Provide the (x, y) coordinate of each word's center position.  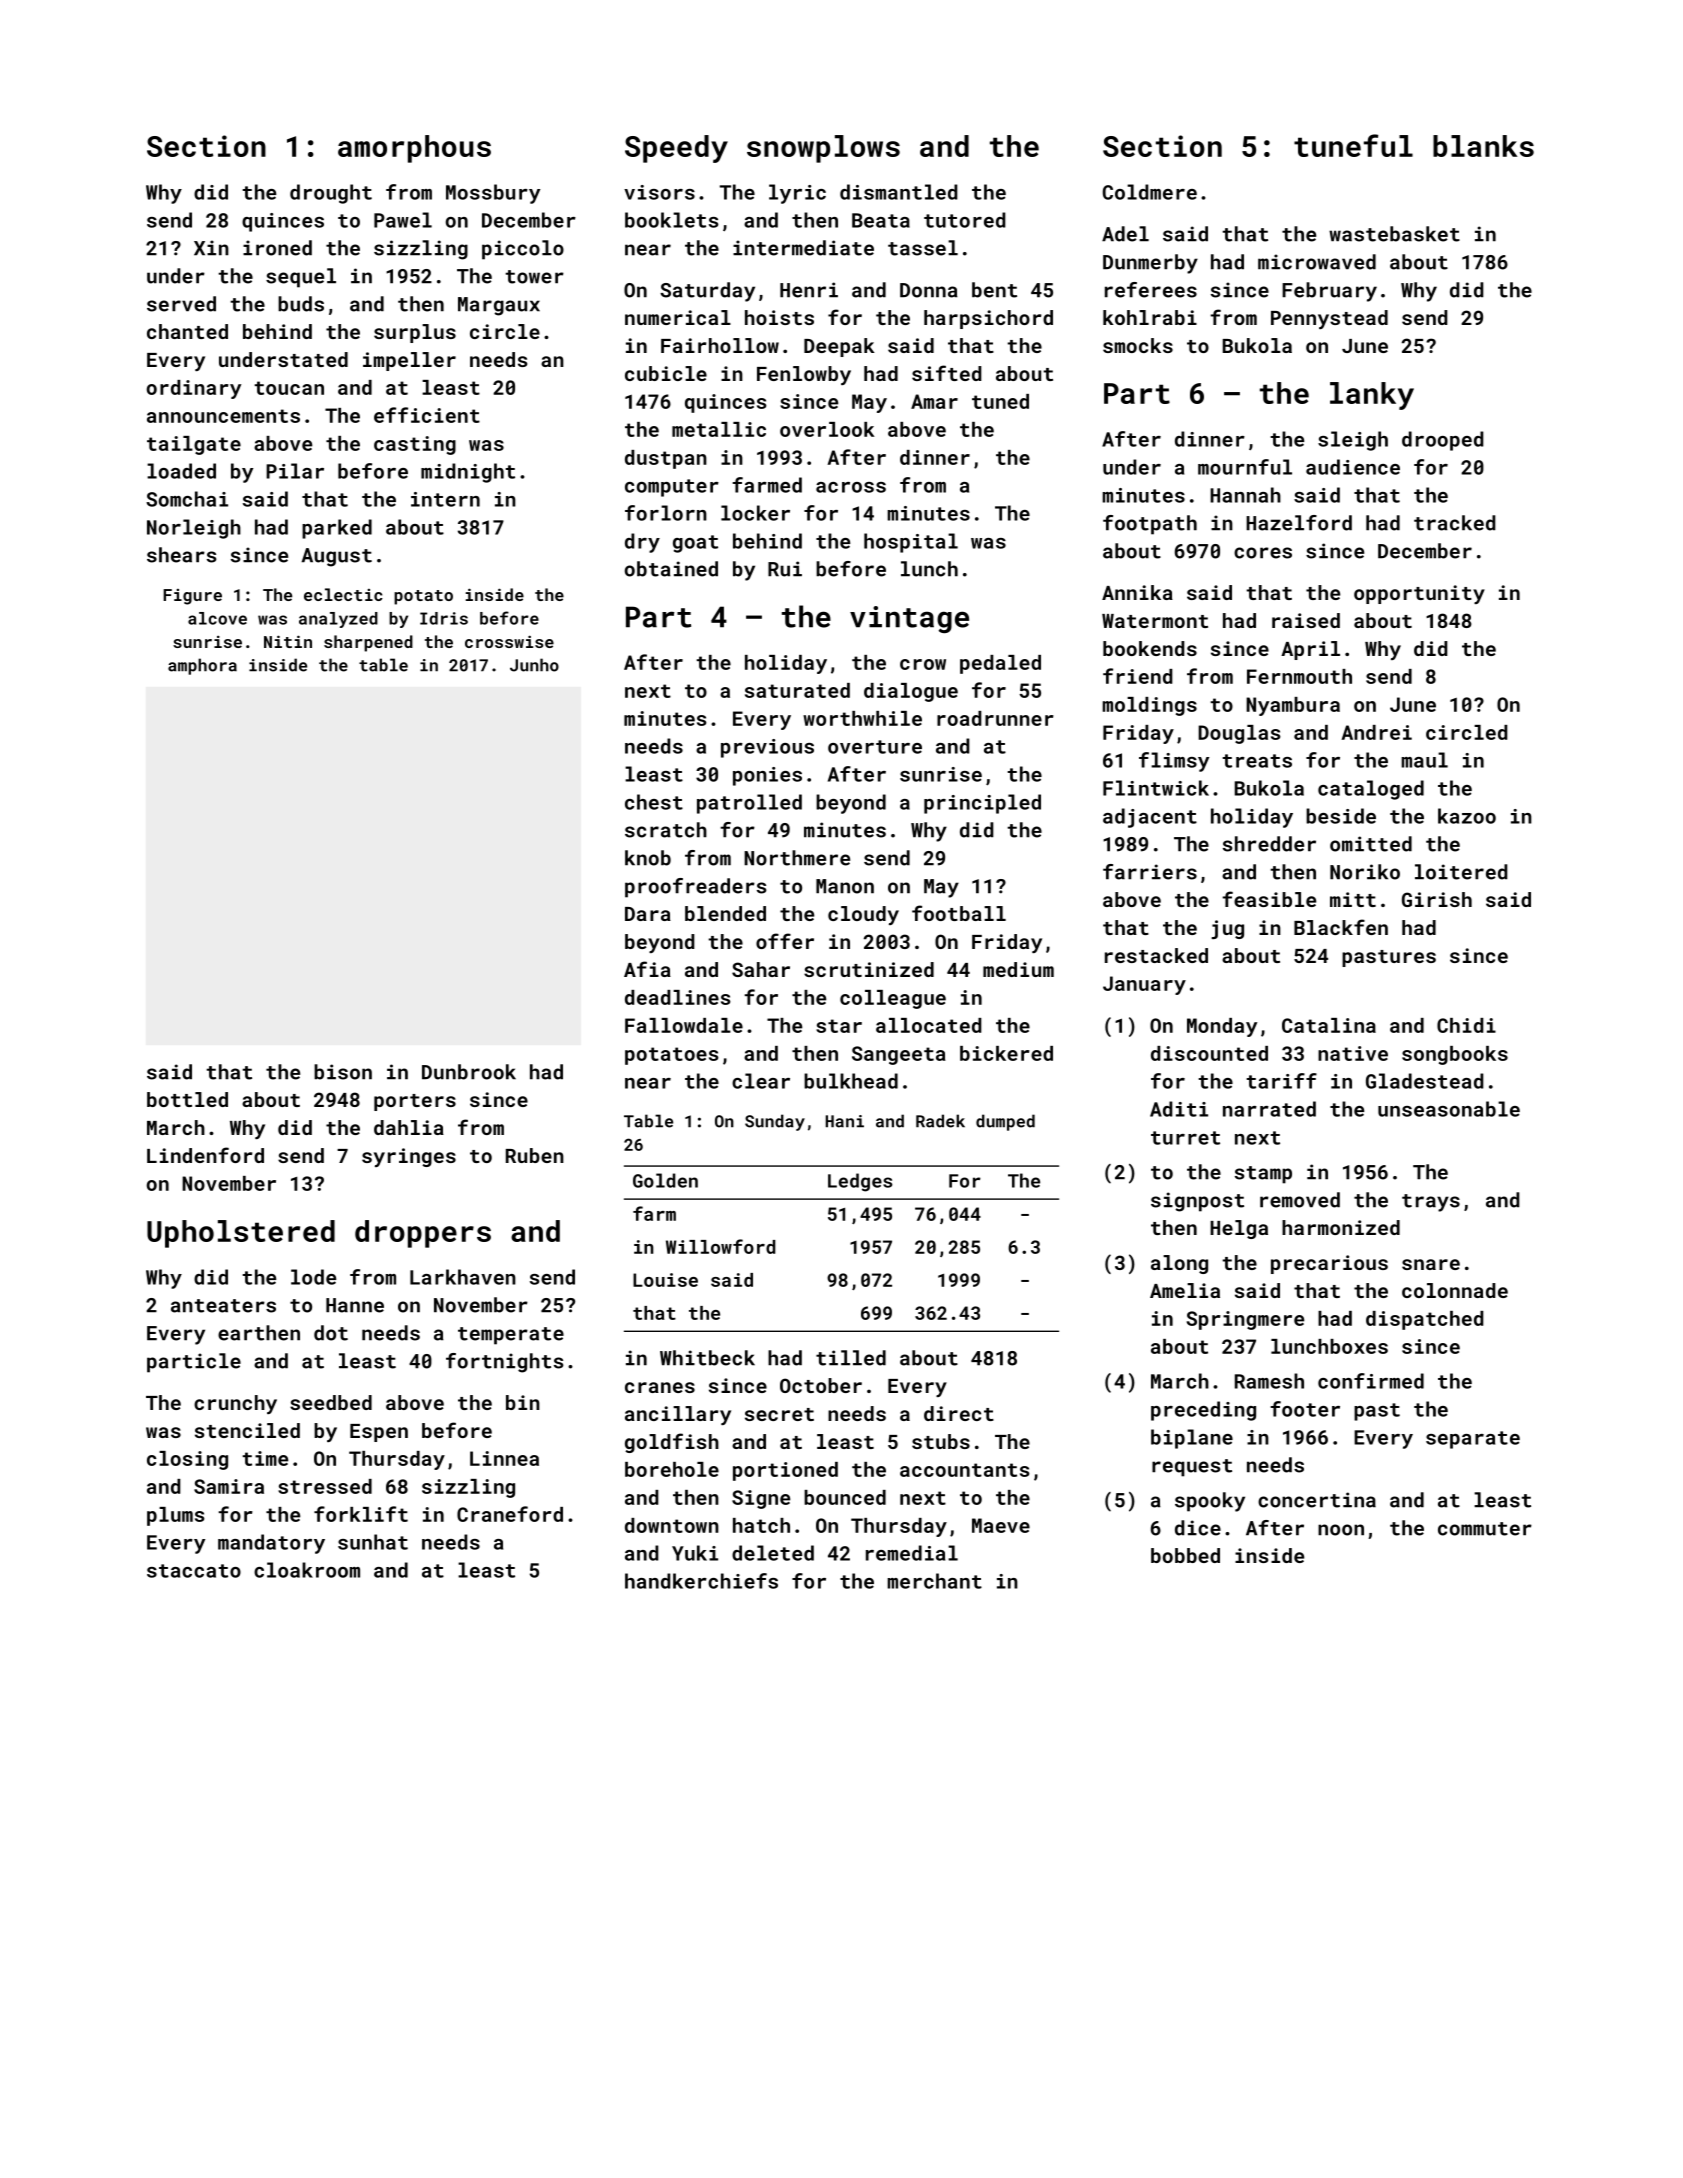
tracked (1455, 523)
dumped (1005, 1122)
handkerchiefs (701, 1581)
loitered (1461, 872)
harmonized (1341, 1227)
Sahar (761, 969)
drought (331, 194)
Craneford (510, 1514)
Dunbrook (469, 1072)
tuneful (1353, 145)
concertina (1317, 1500)
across (851, 487)
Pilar (295, 471)
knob (648, 858)
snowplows (823, 149)
